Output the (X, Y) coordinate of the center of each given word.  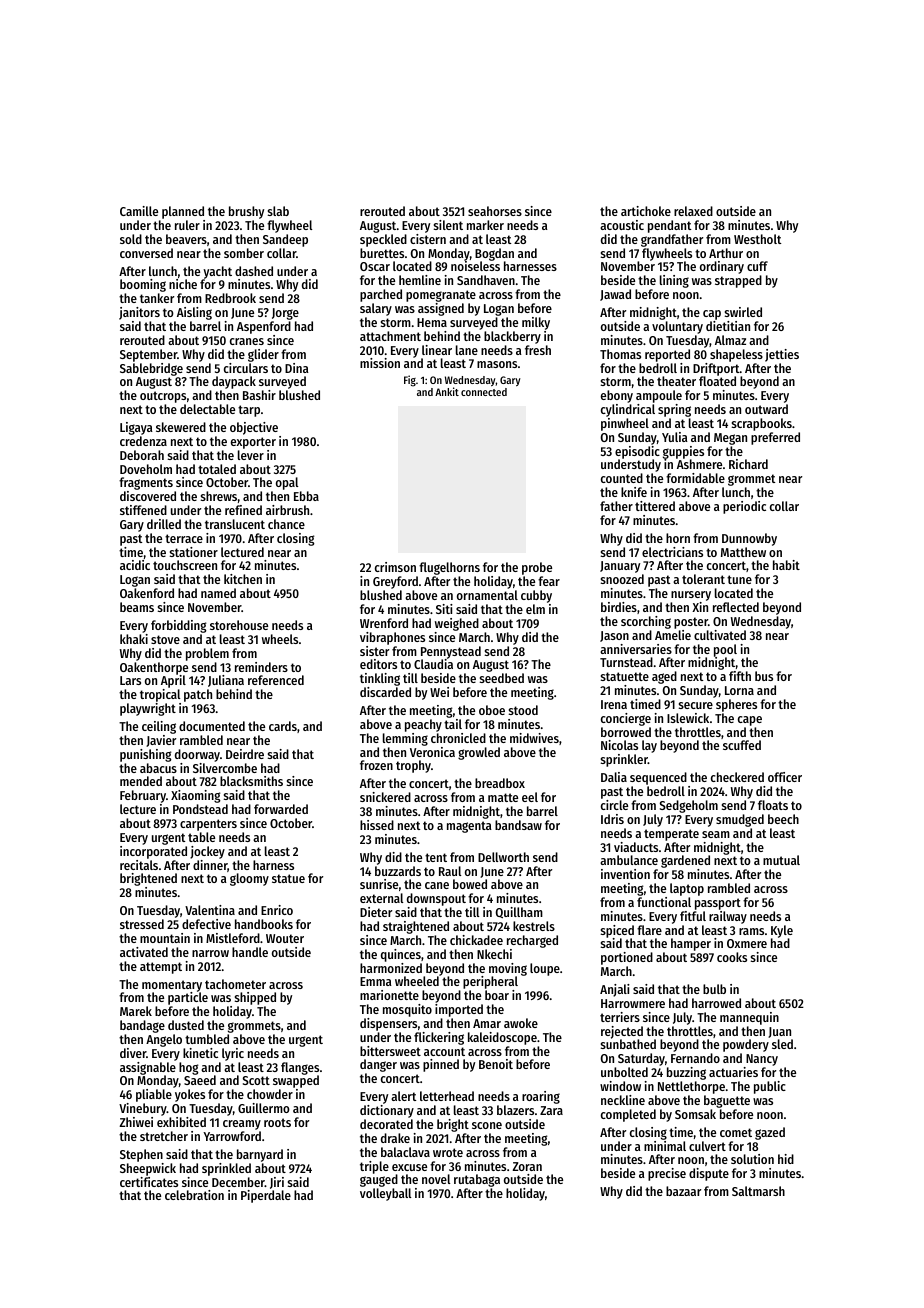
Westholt (757, 239)
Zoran (527, 1166)
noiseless (475, 266)
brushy (246, 212)
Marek (136, 1011)
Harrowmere (633, 1003)
